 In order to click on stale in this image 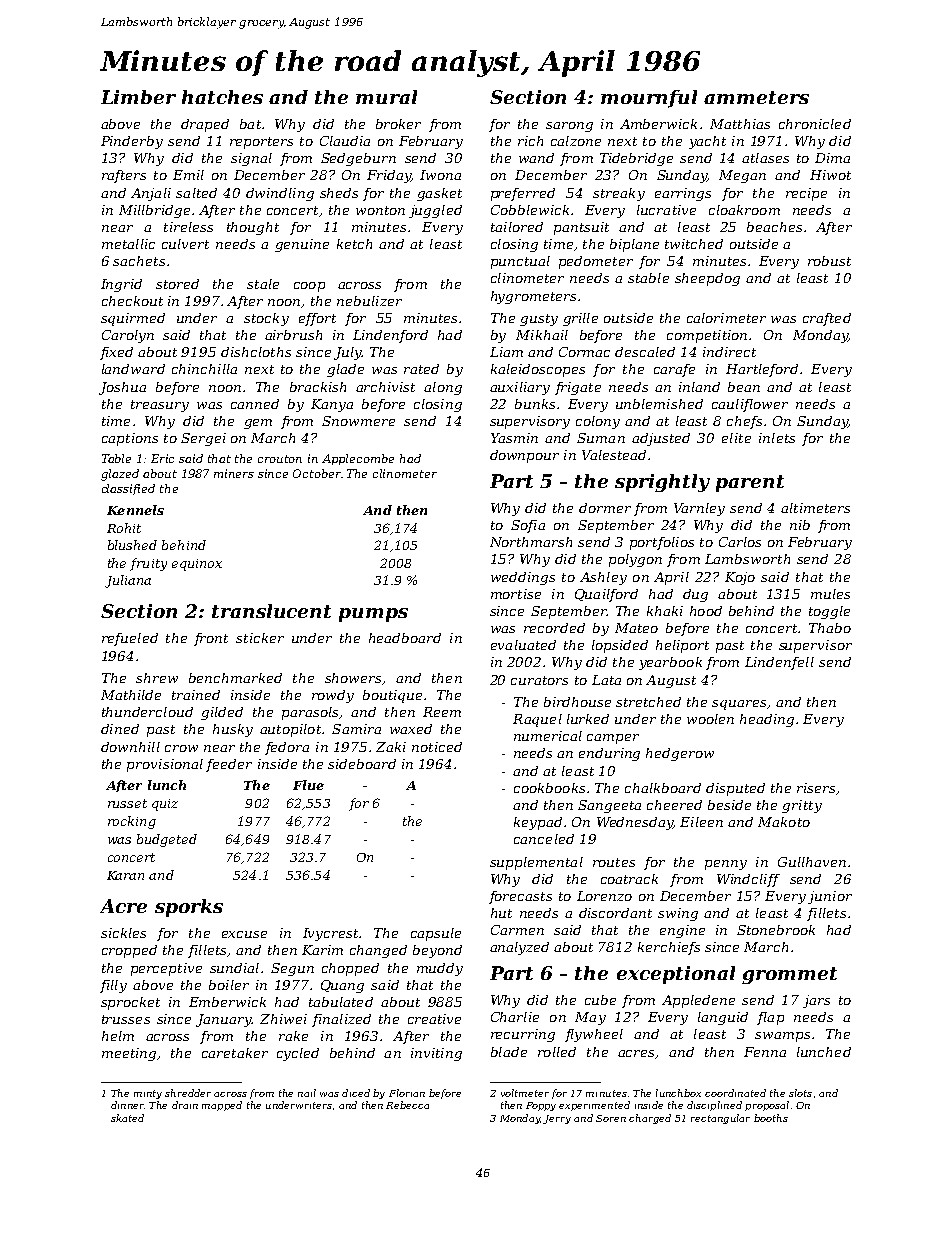, I will do `click(263, 284)`.
